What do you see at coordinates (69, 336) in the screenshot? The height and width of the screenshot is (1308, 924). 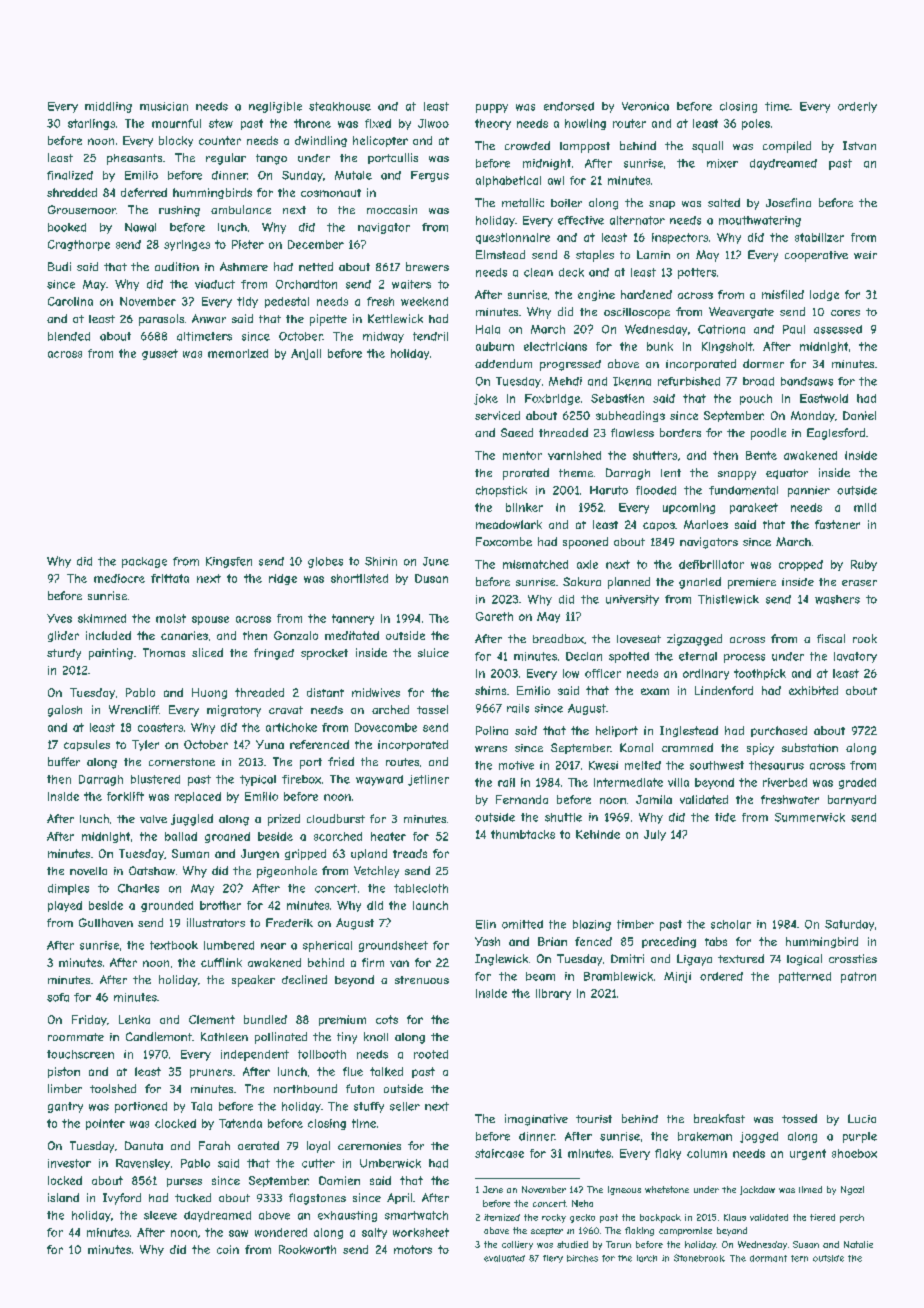 I see `blended` at bounding box center [69, 336].
